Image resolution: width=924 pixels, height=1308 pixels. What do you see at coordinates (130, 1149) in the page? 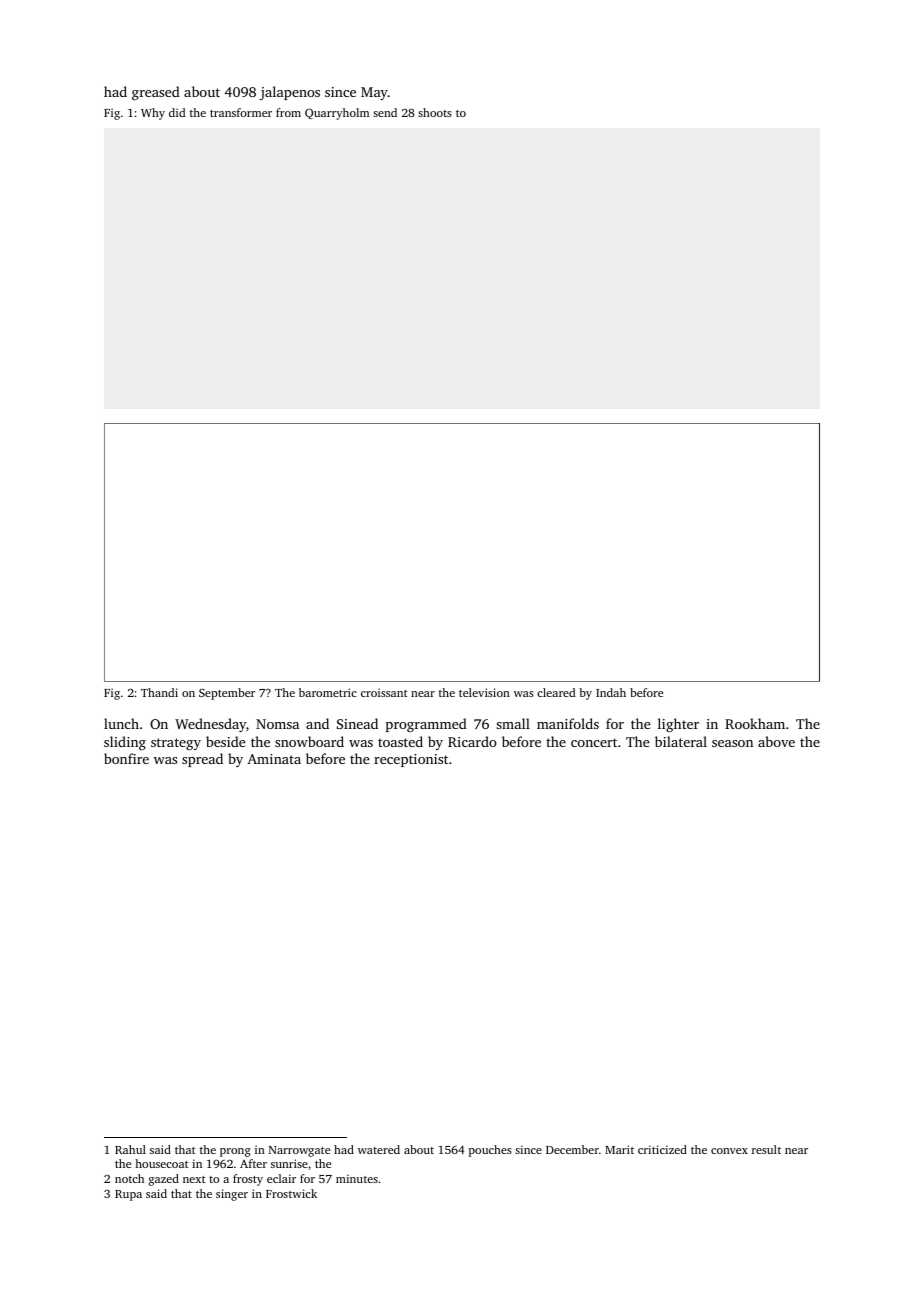
I see `Rahul` at bounding box center [130, 1149].
